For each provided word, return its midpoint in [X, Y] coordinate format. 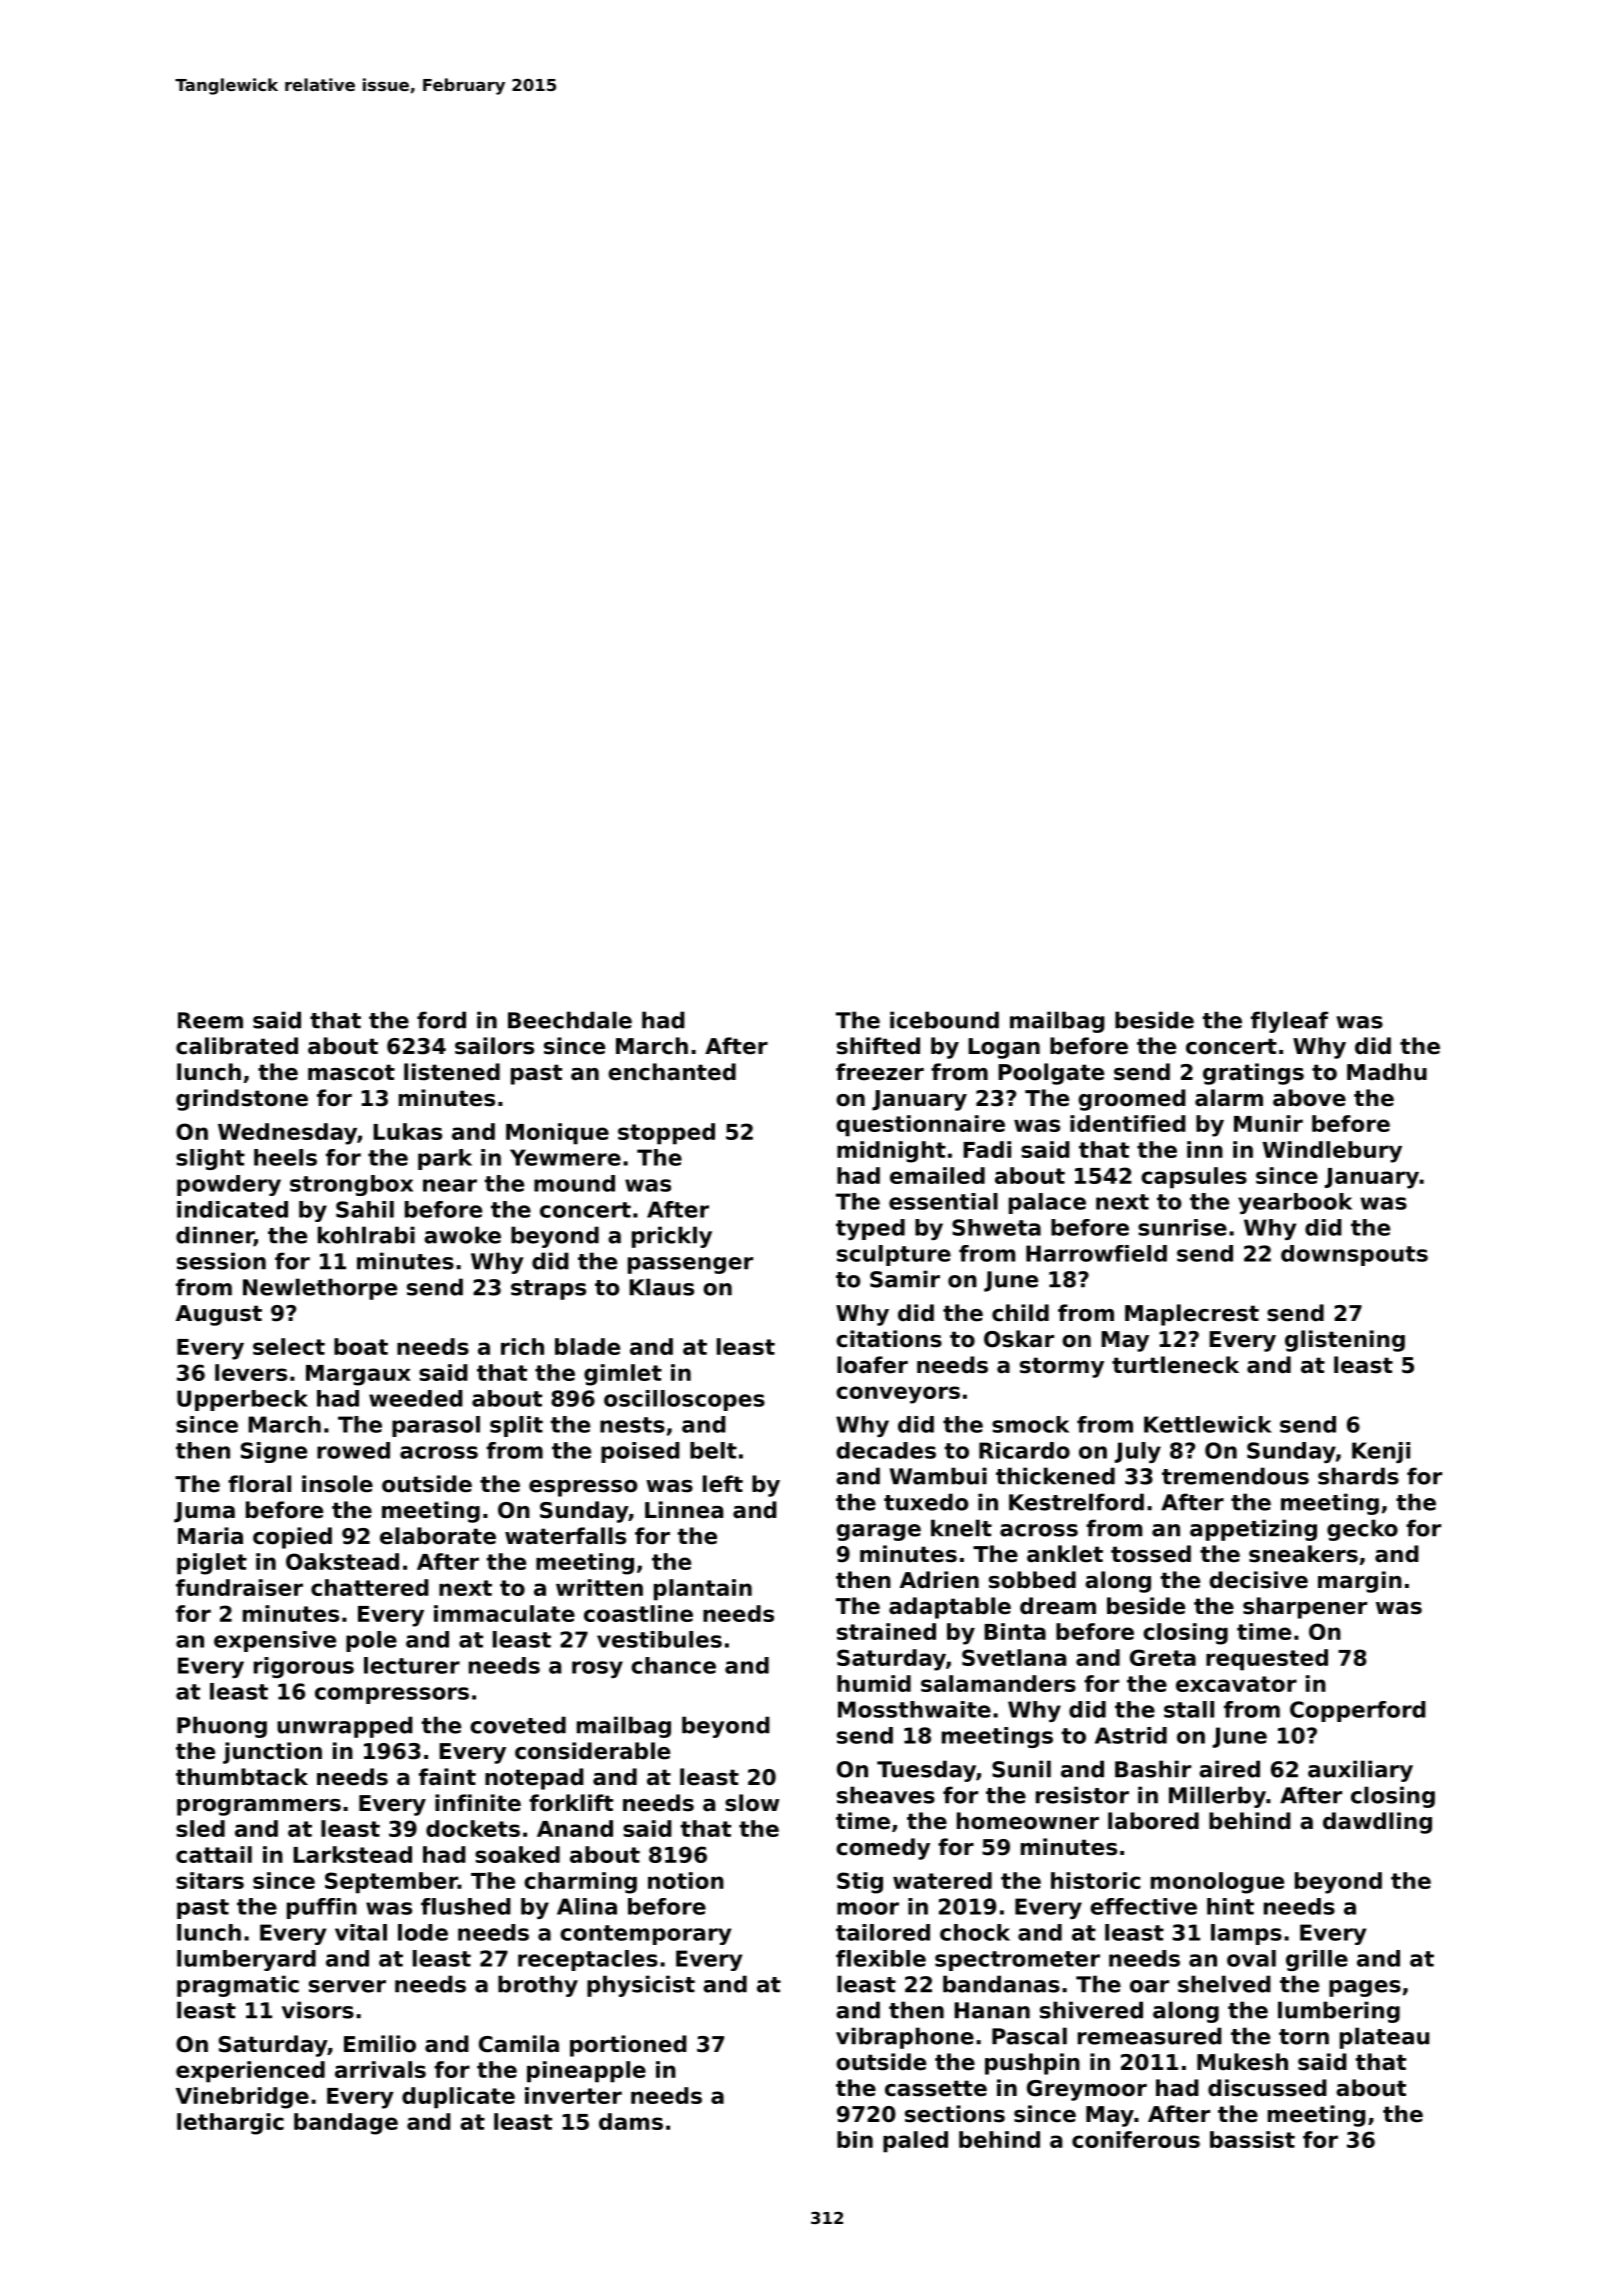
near [450, 1185]
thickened [1055, 1476]
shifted [878, 1046]
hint [1230, 1906]
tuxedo [926, 1502]
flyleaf [1289, 1022]
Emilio [380, 2044]
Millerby [1217, 1797]
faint [447, 1777]
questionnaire [921, 1126]
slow [752, 1803]
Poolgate [1051, 1074]
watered [942, 1880]
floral [259, 1484]
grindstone [242, 1100]
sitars [210, 1880]
